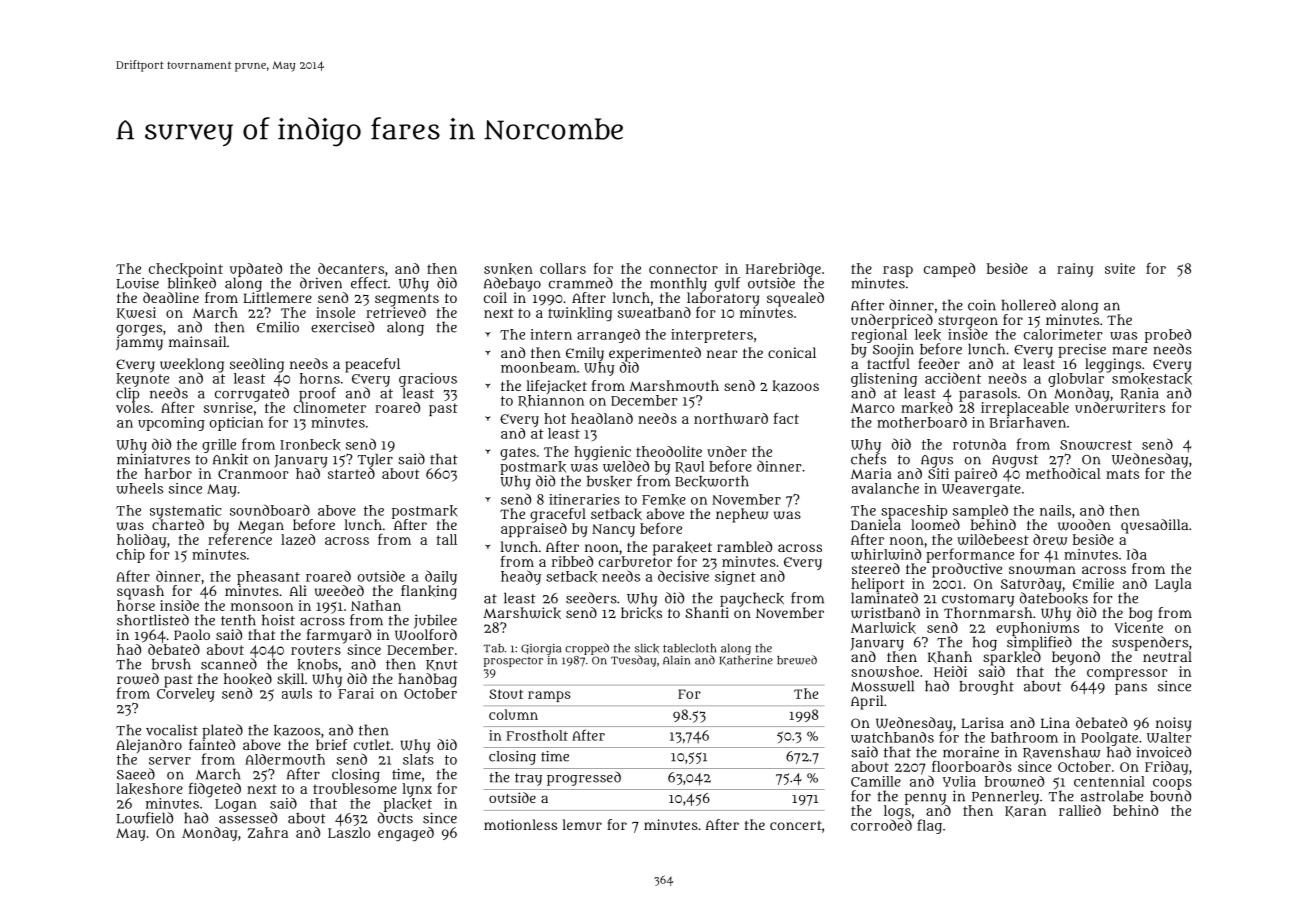  What do you see at coordinates (968, 322) in the page?
I see `sturgeon` at bounding box center [968, 322].
